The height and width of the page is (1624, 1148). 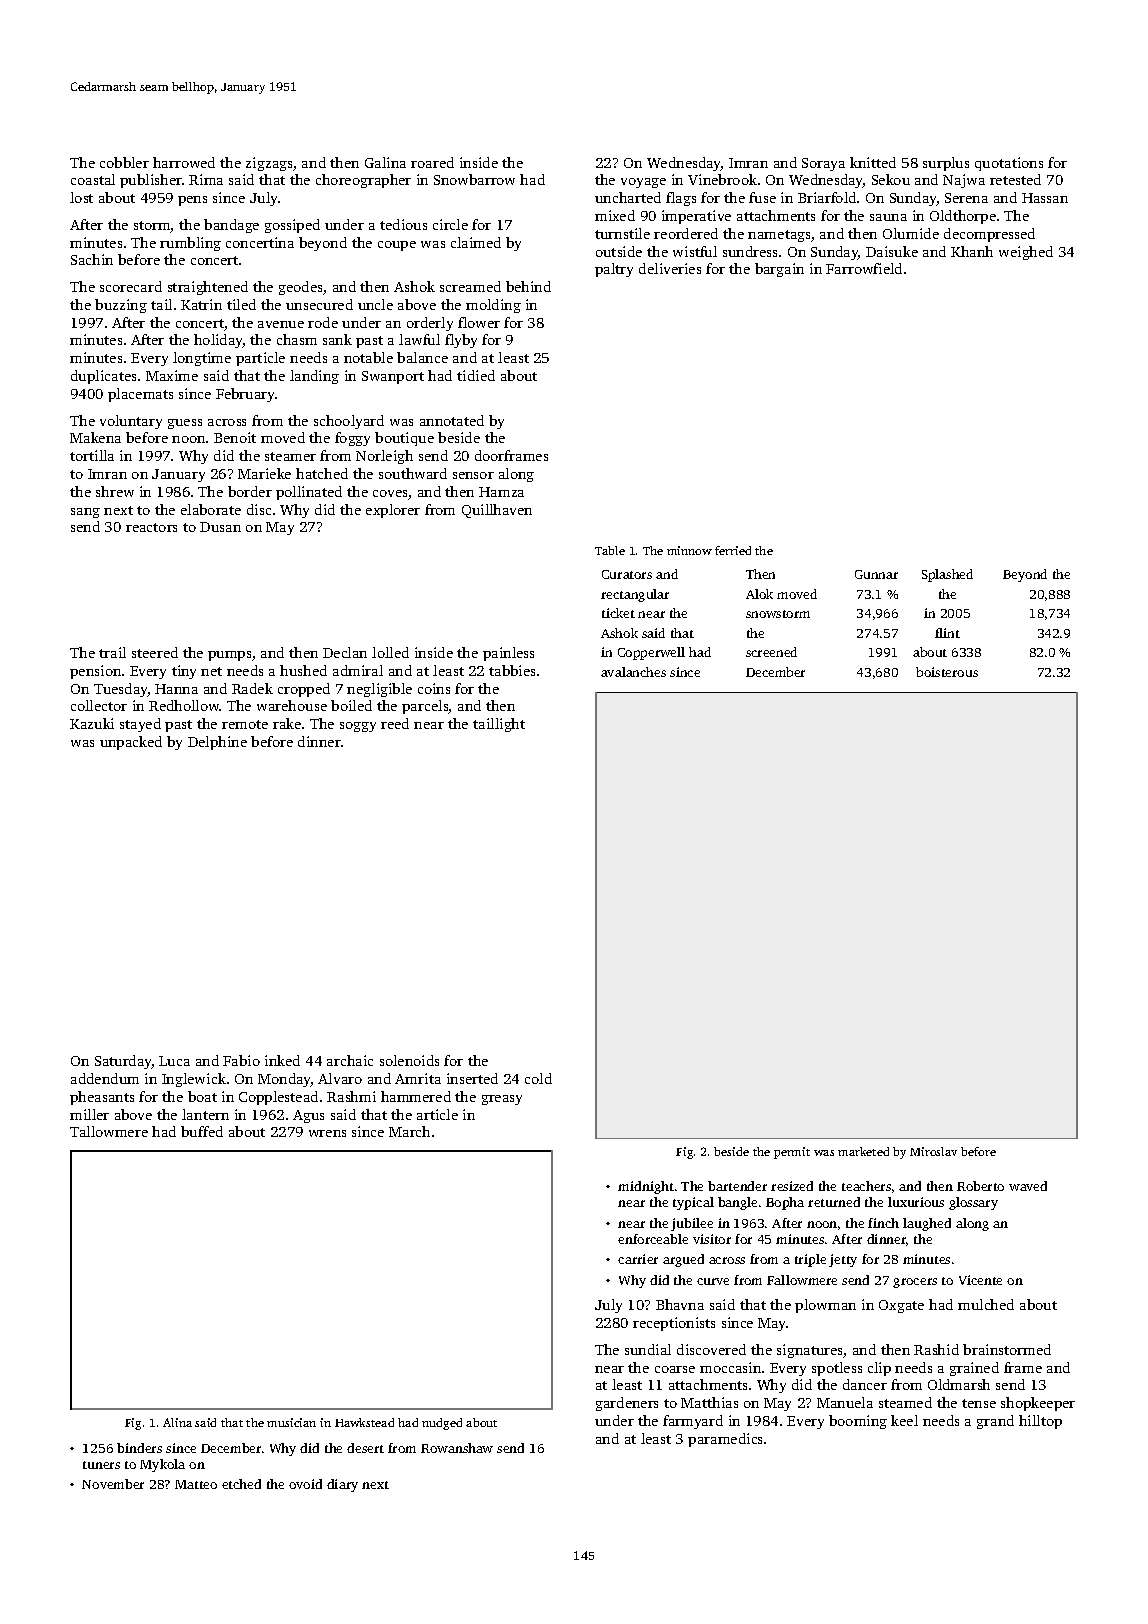 I want to click on knitted, so click(x=873, y=162).
